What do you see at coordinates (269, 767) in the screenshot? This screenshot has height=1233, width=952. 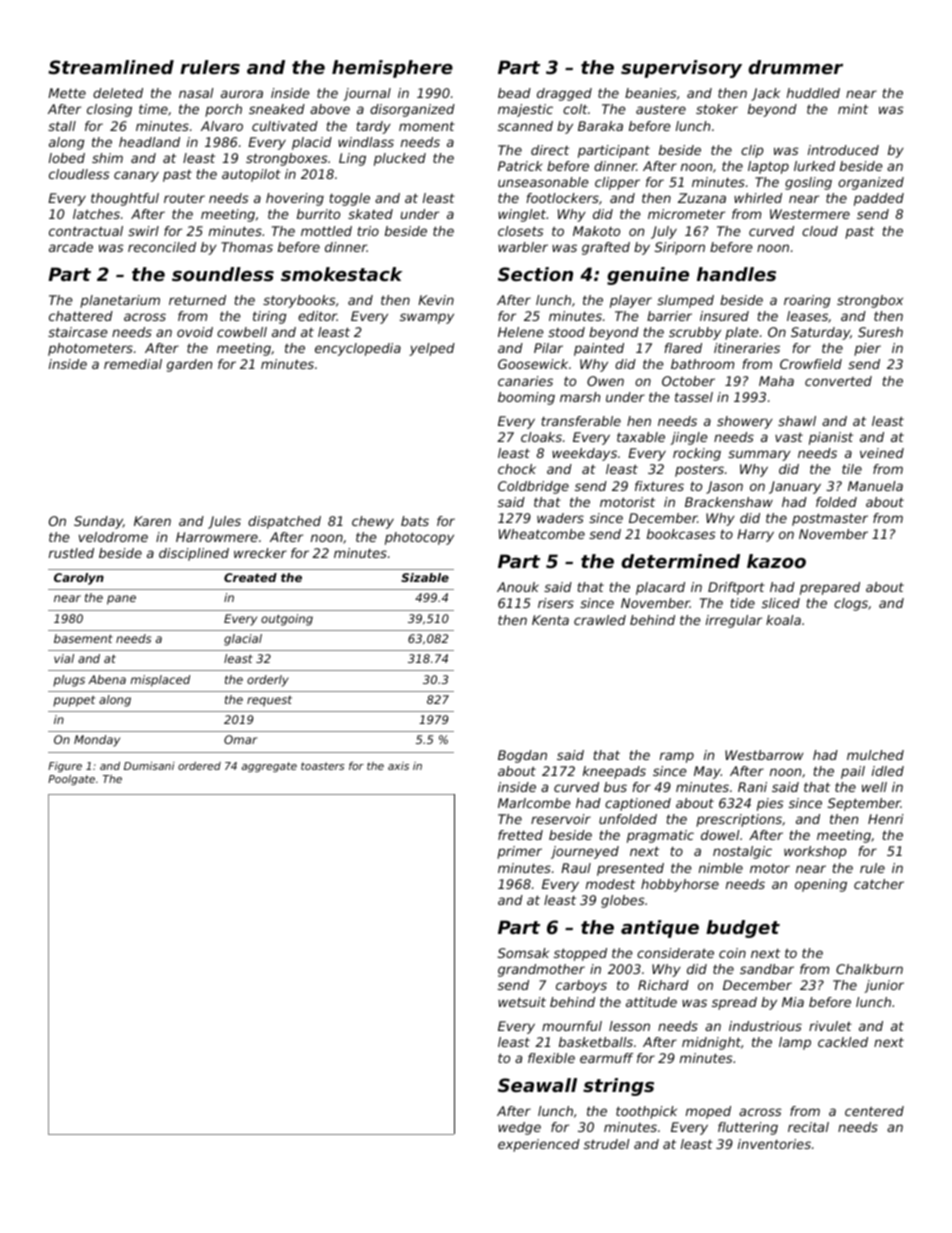 I see `aggregate` at bounding box center [269, 767].
